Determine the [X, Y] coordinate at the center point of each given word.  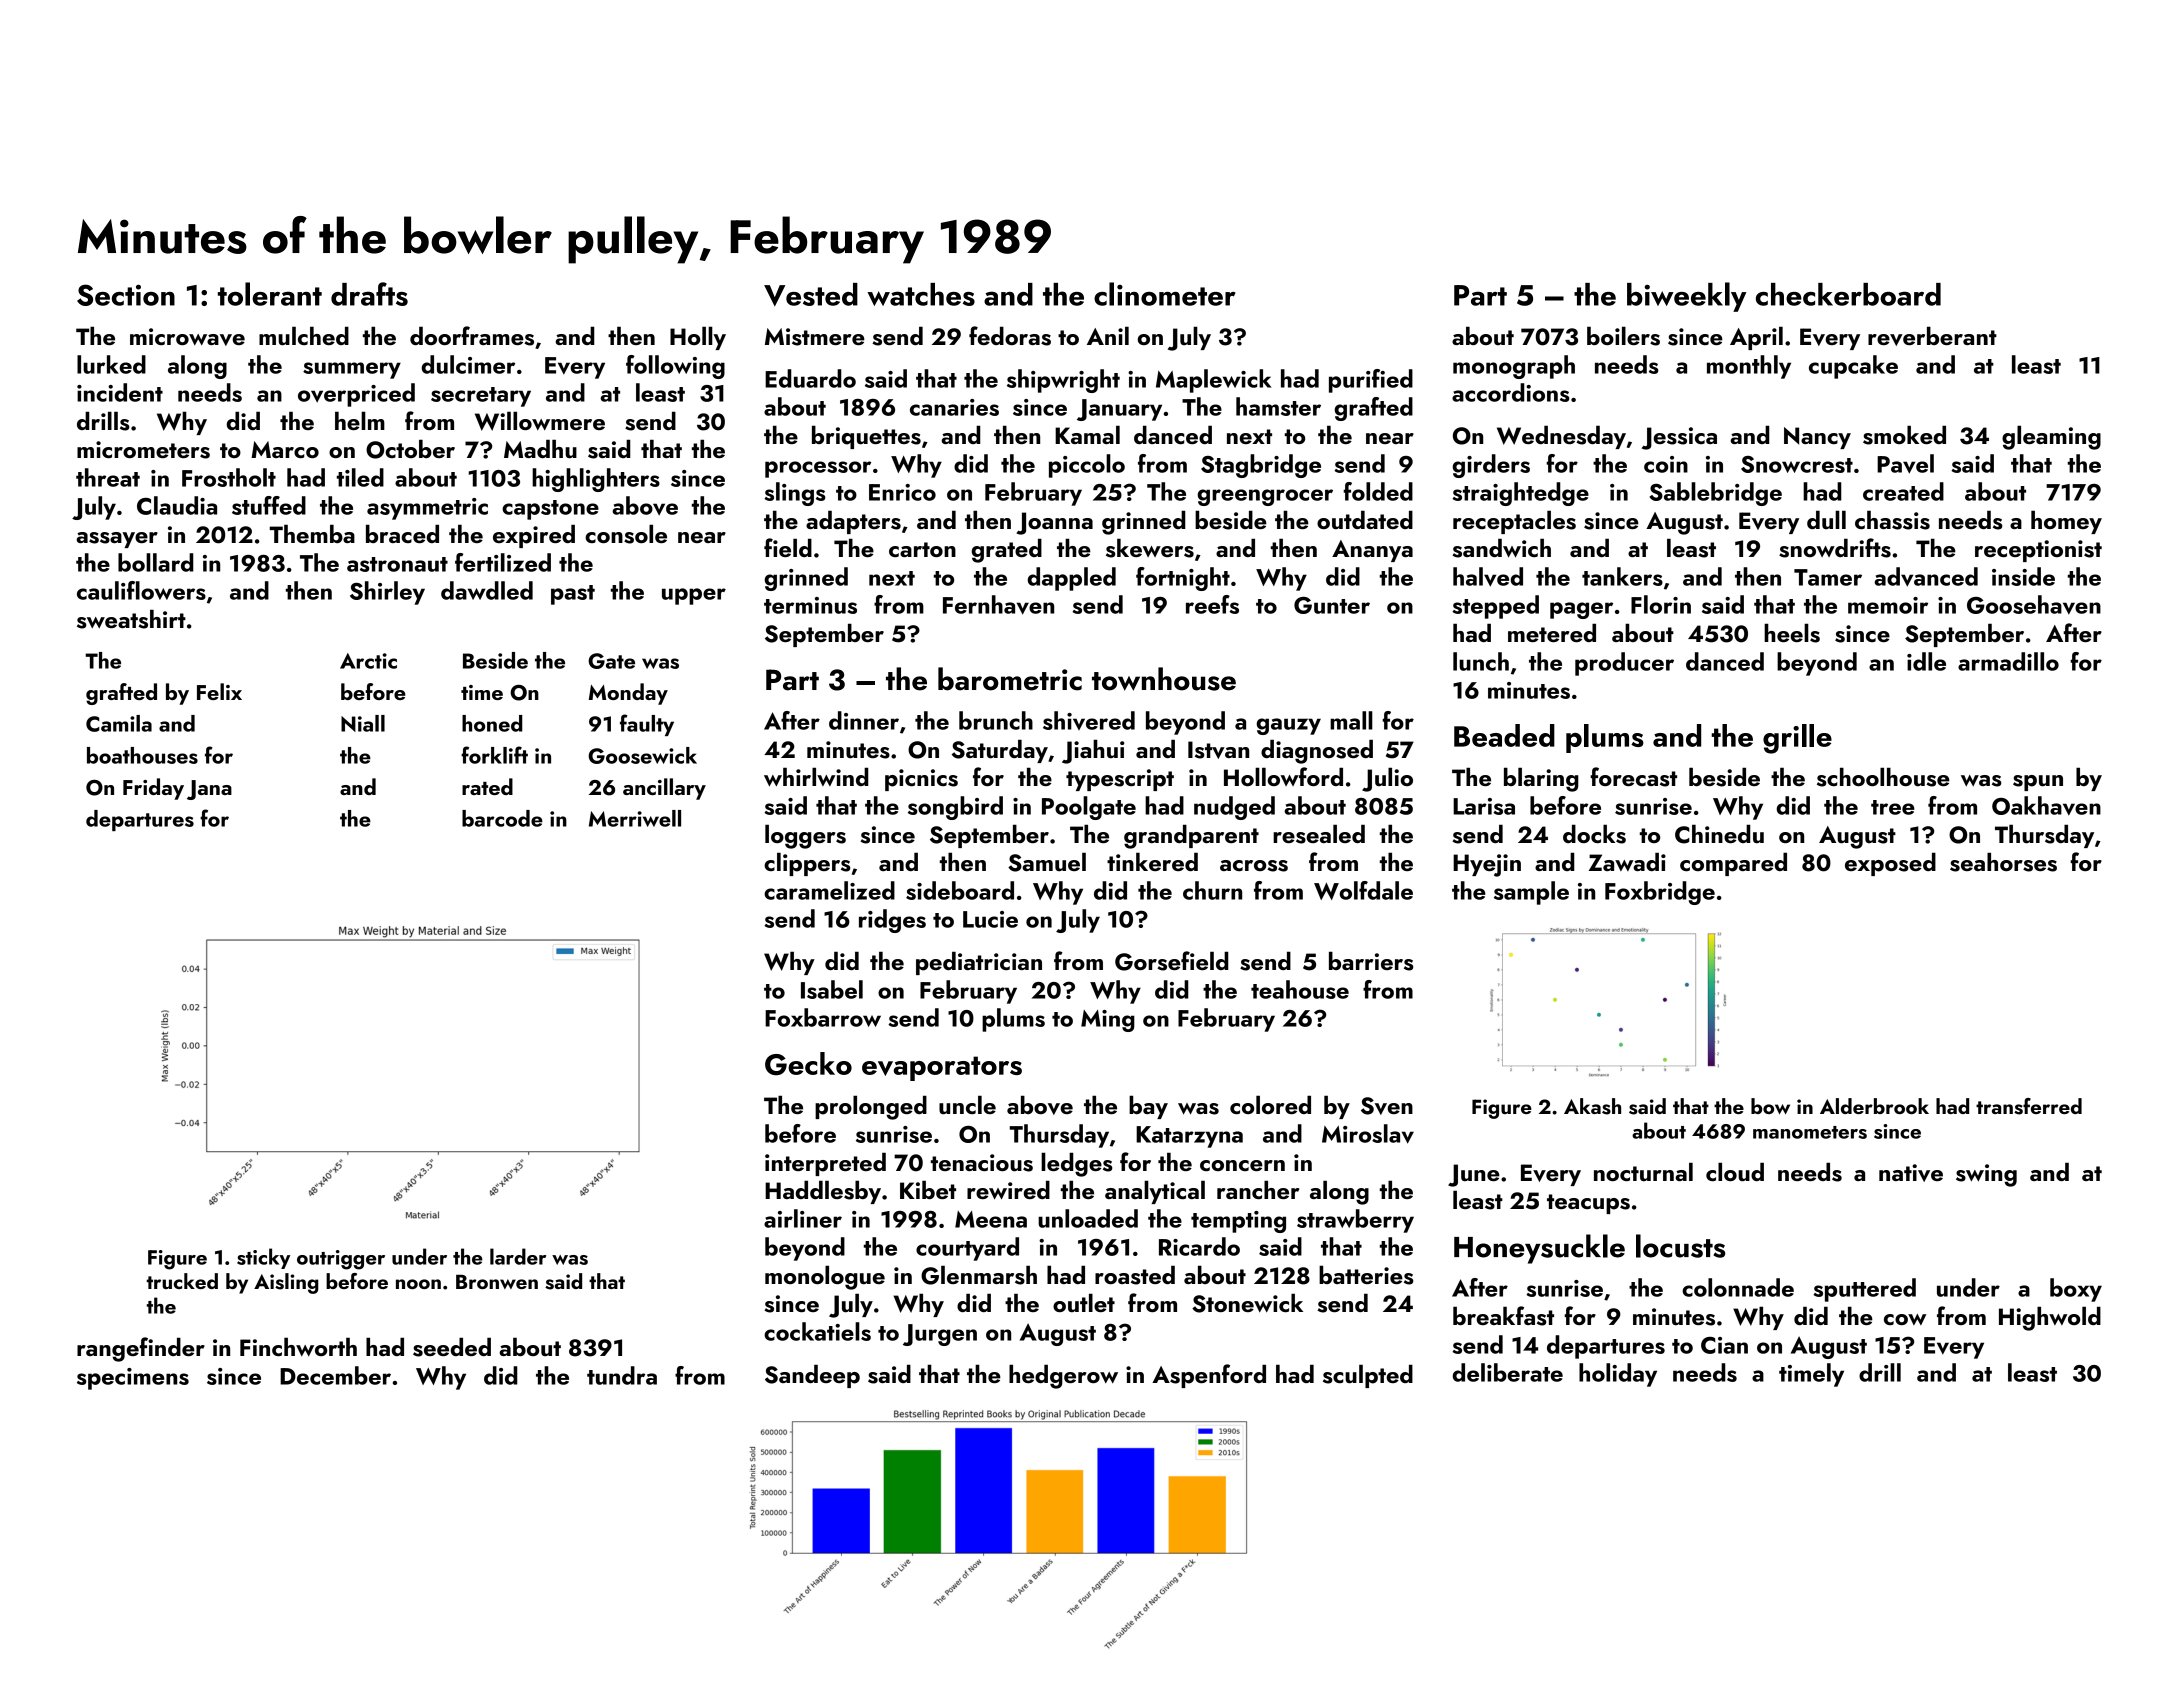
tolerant [270, 294]
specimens [133, 1379]
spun [2038, 783]
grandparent [1191, 836]
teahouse [1300, 989]
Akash [1592, 1106]
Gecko [808, 1064]
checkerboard [1848, 294]
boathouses [142, 755]
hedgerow [1063, 1376]
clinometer [1165, 294]
